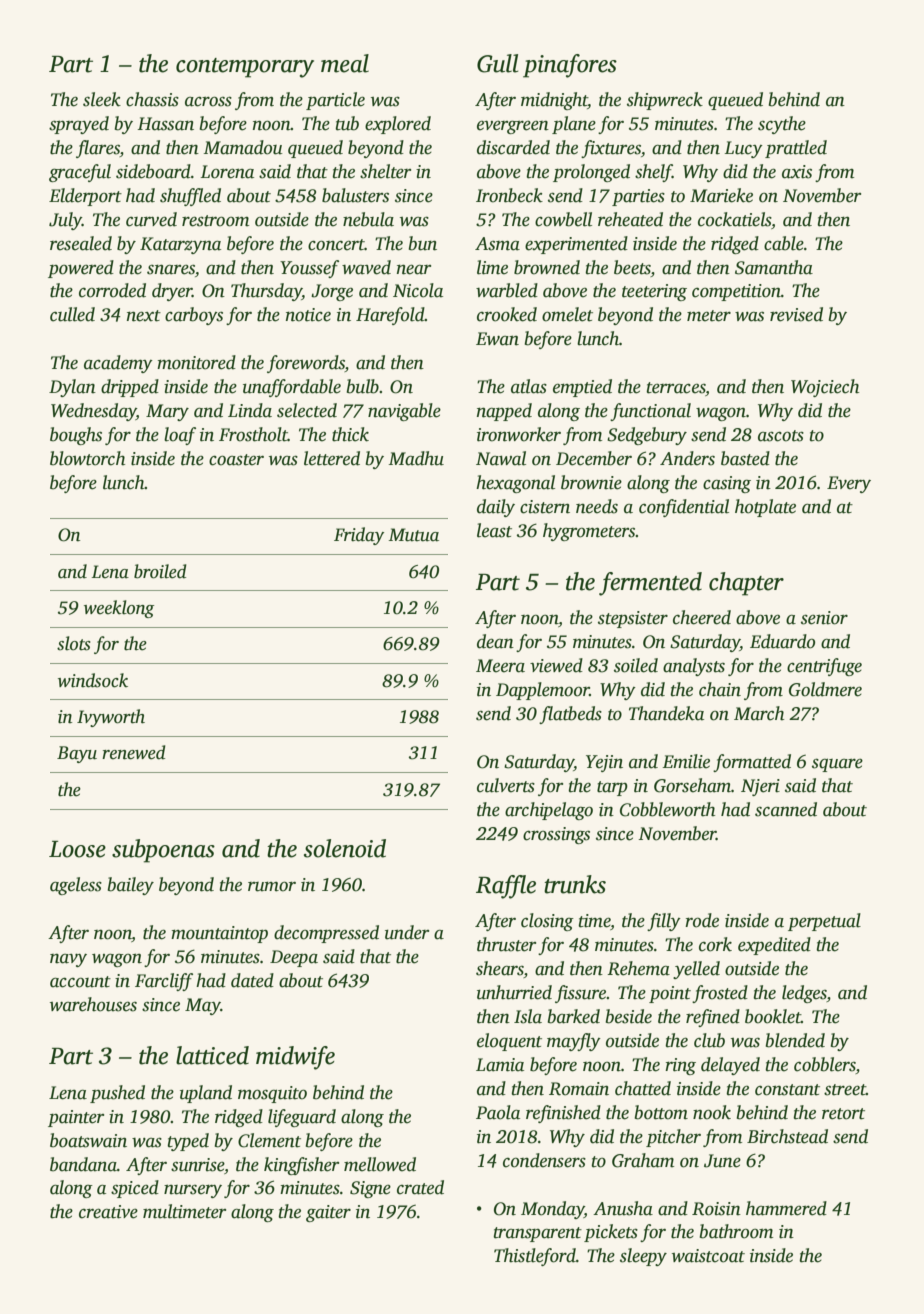 This screenshot has width=924, height=1314. What do you see at coordinates (206, 1094) in the screenshot?
I see `upland` at bounding box center [206, 1094].
